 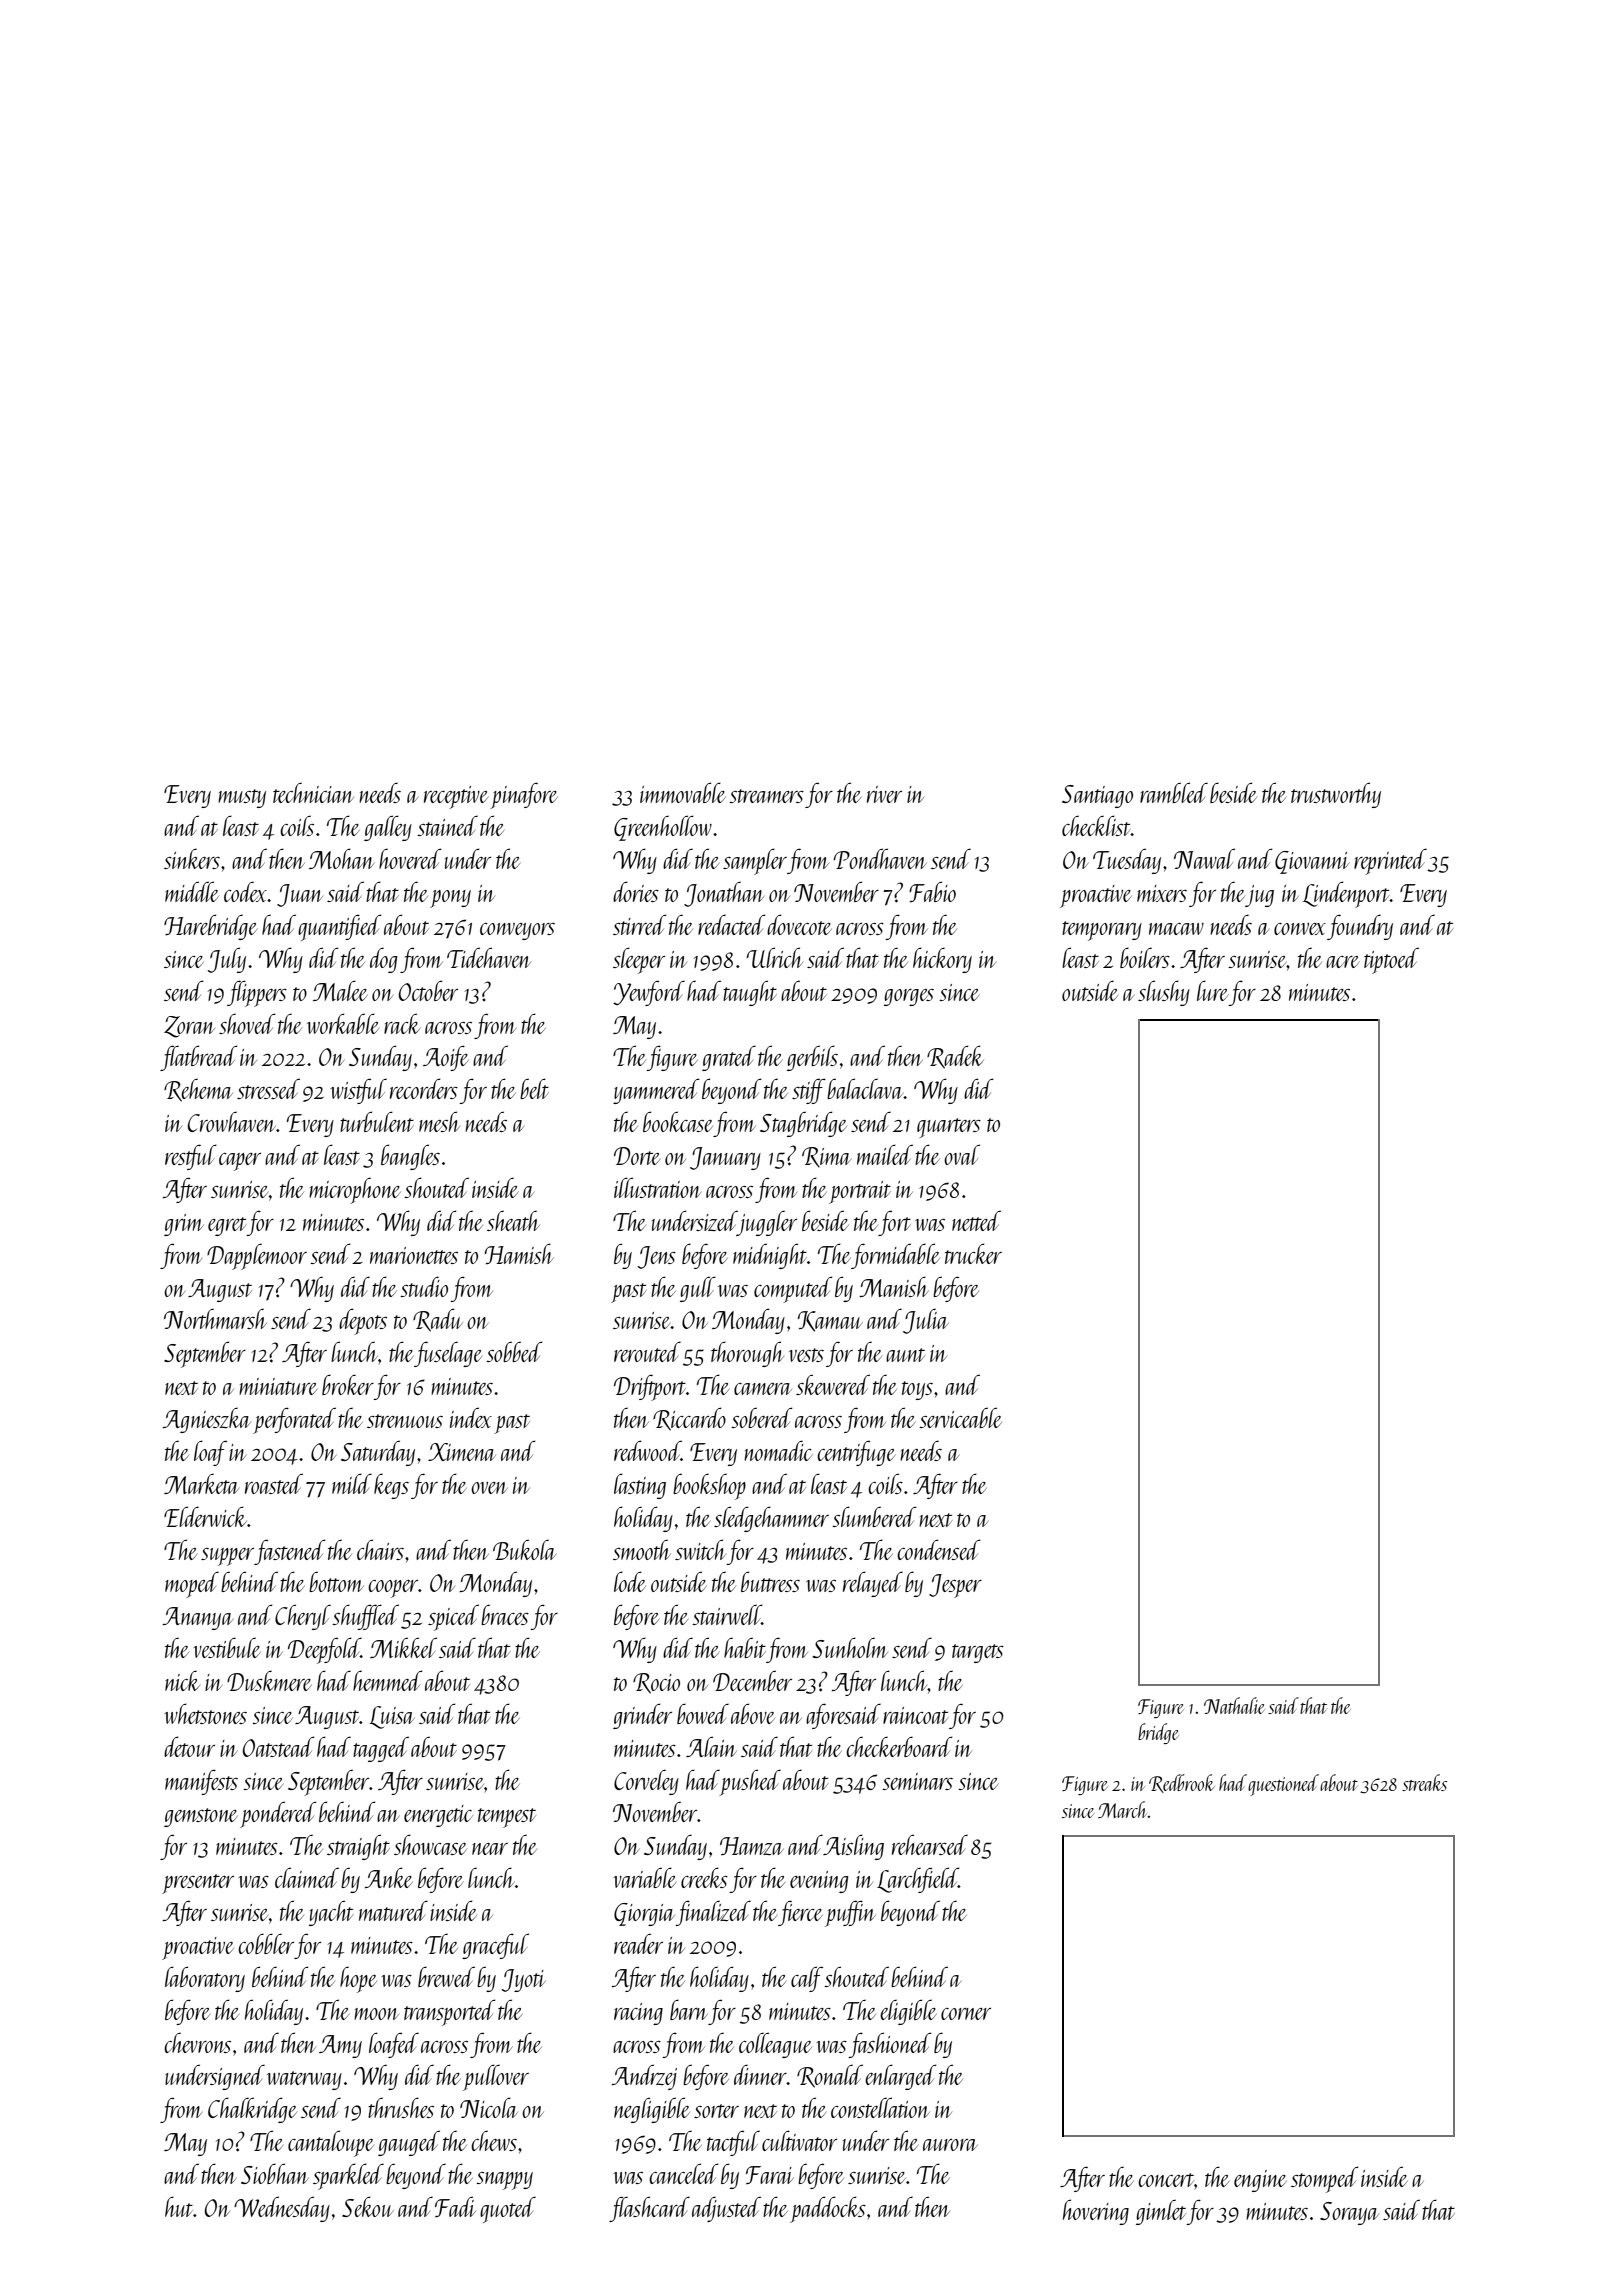 I want to click on sampler, so click(x=755, y=861).
